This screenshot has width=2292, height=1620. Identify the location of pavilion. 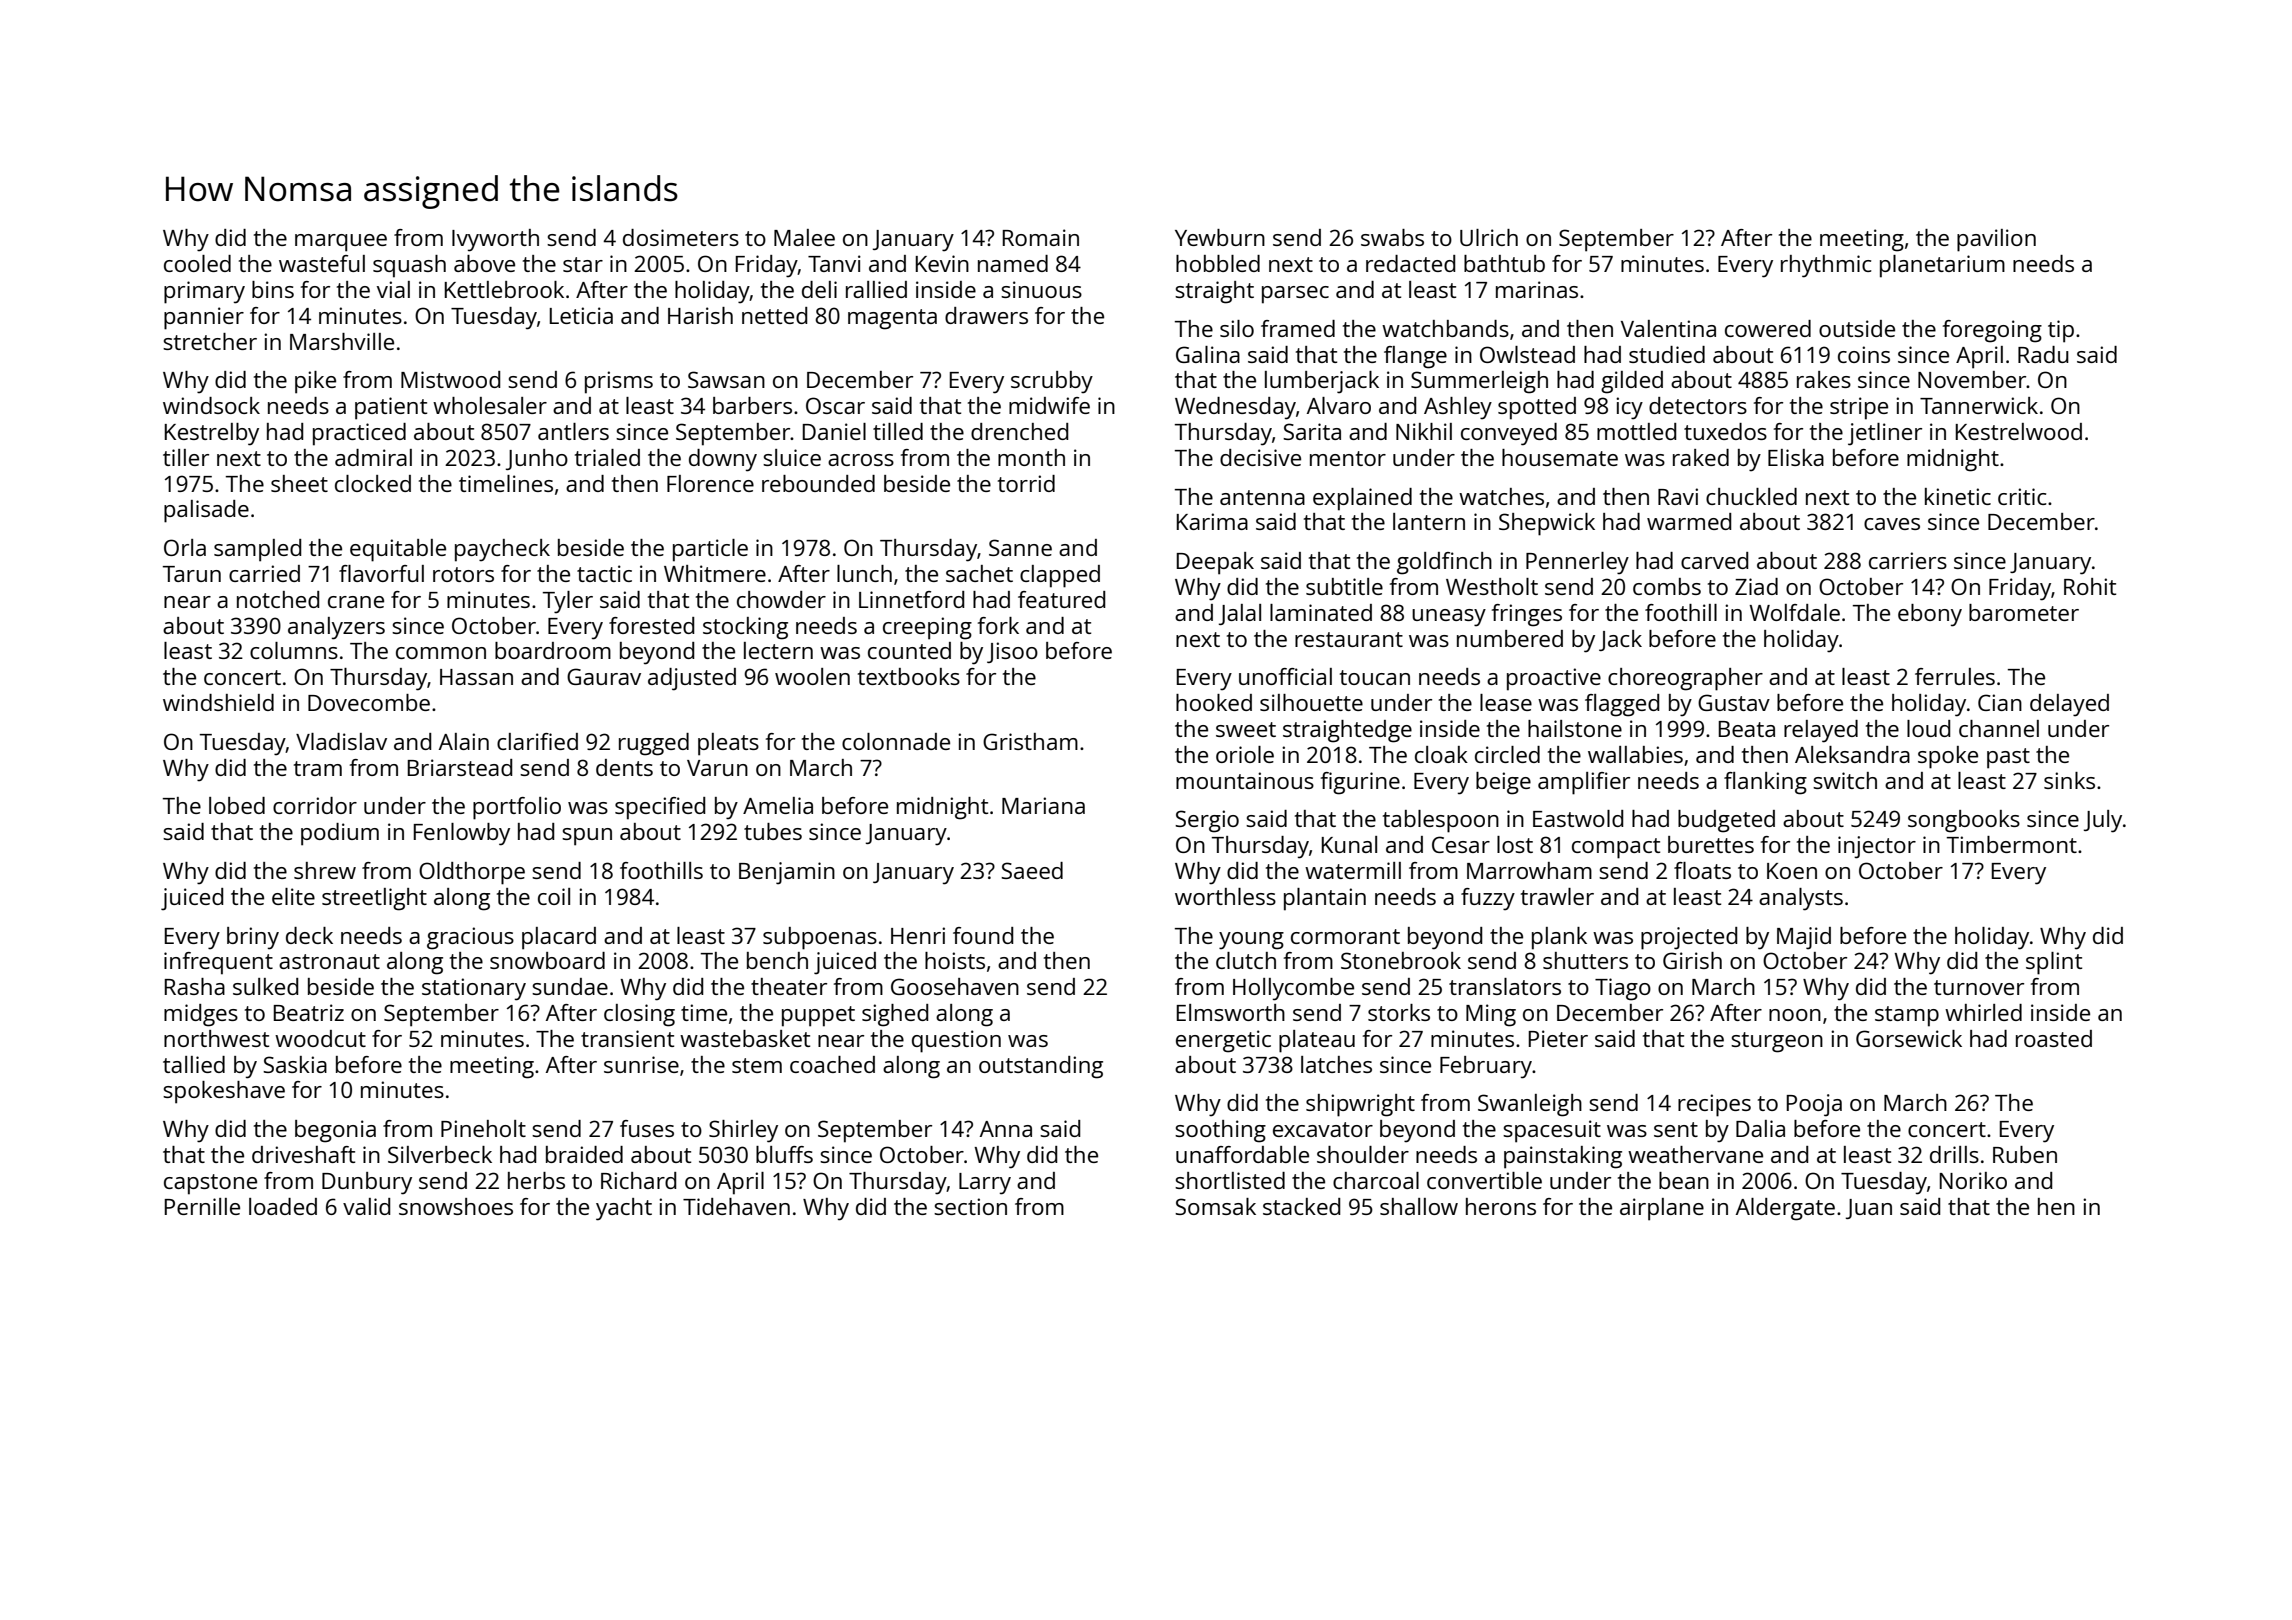
(1996, 240).
